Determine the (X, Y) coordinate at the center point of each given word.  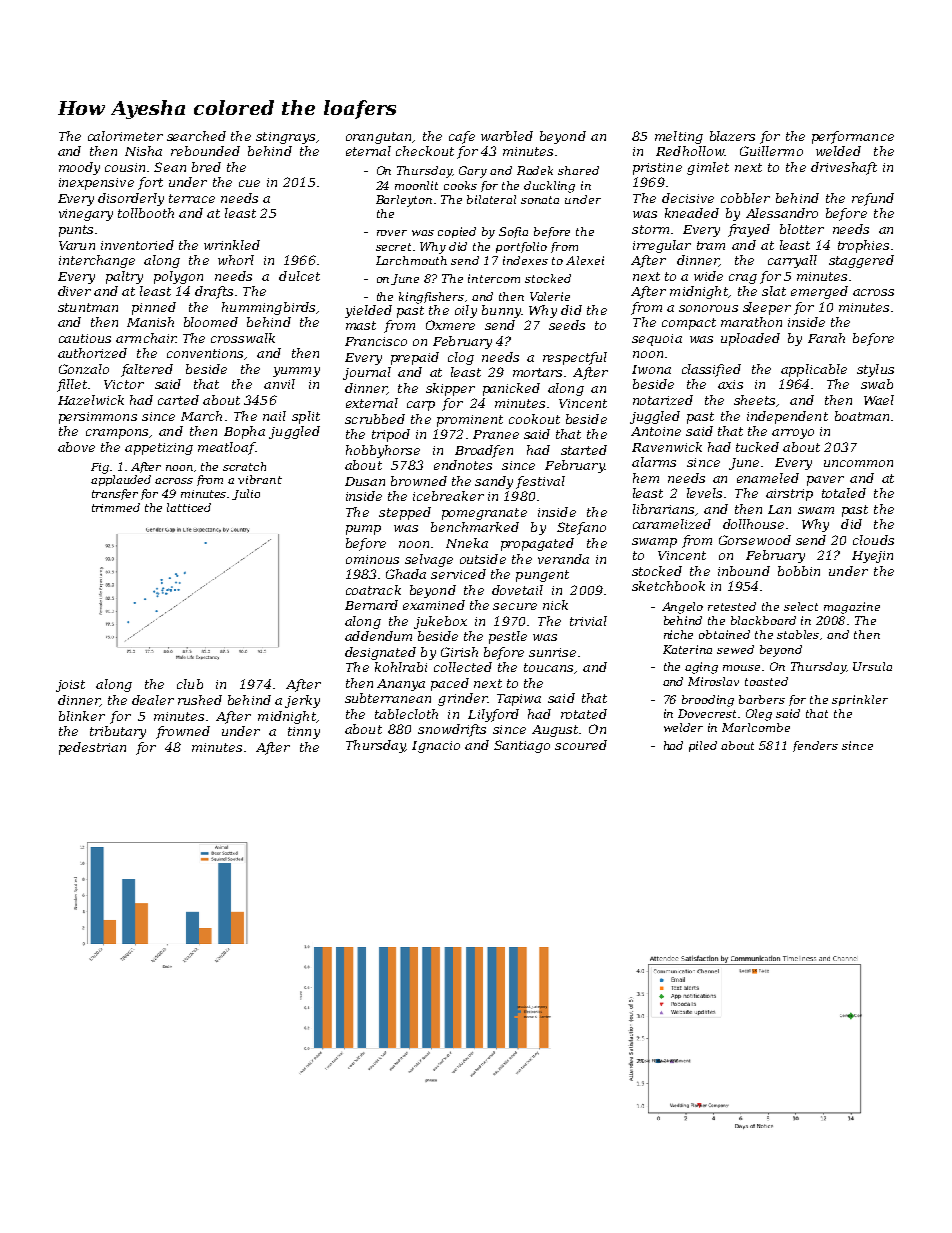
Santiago (522, 746)
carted (178, 400)
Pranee (496, 434)
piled (703, 746)
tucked (757, 447)
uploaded (750, 339)
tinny (304, 733)
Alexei (585, 260)
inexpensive (96, 184)
